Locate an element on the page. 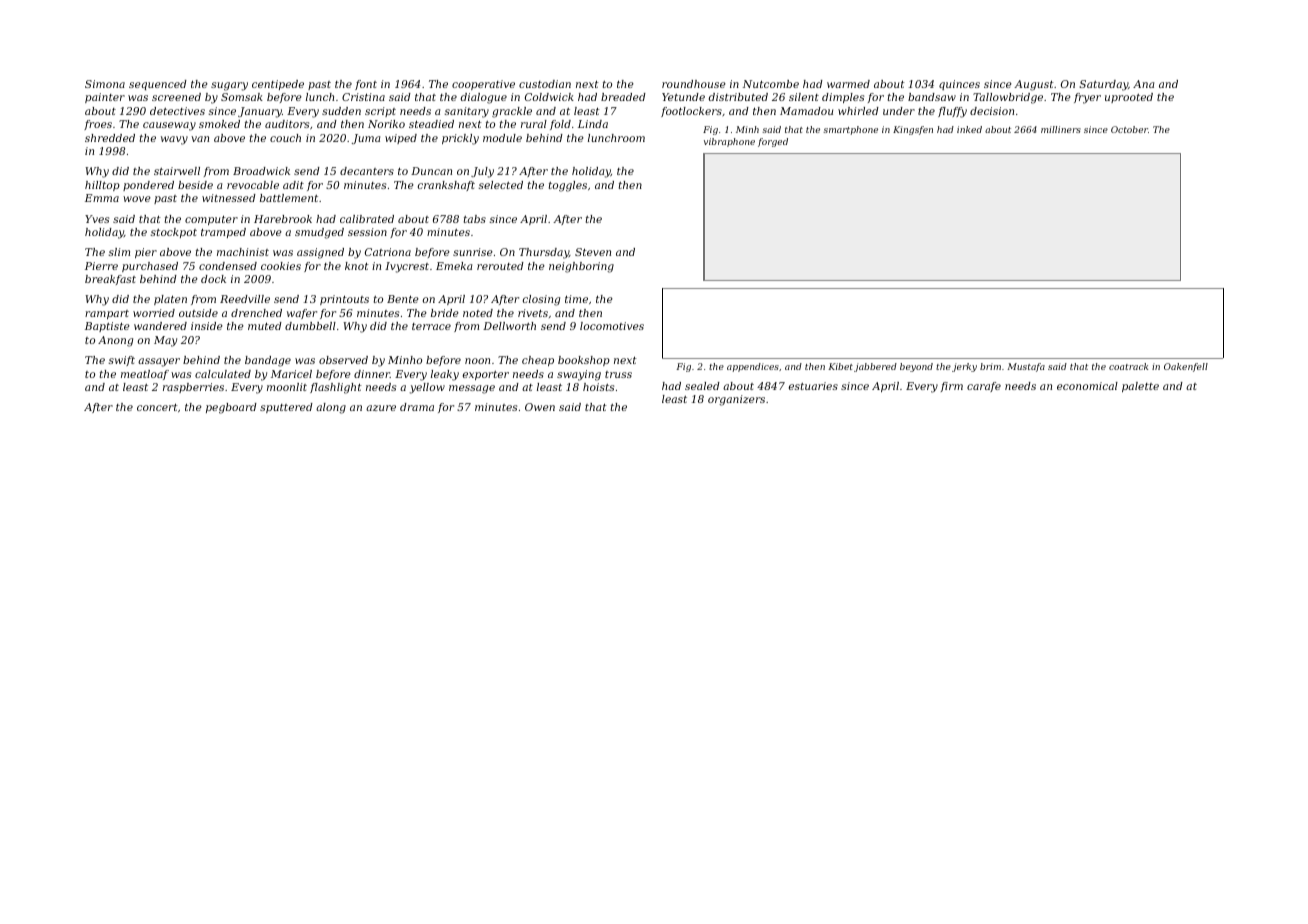 This document has width=1308, height=924. Simona is located at coordinates (105, 84).
